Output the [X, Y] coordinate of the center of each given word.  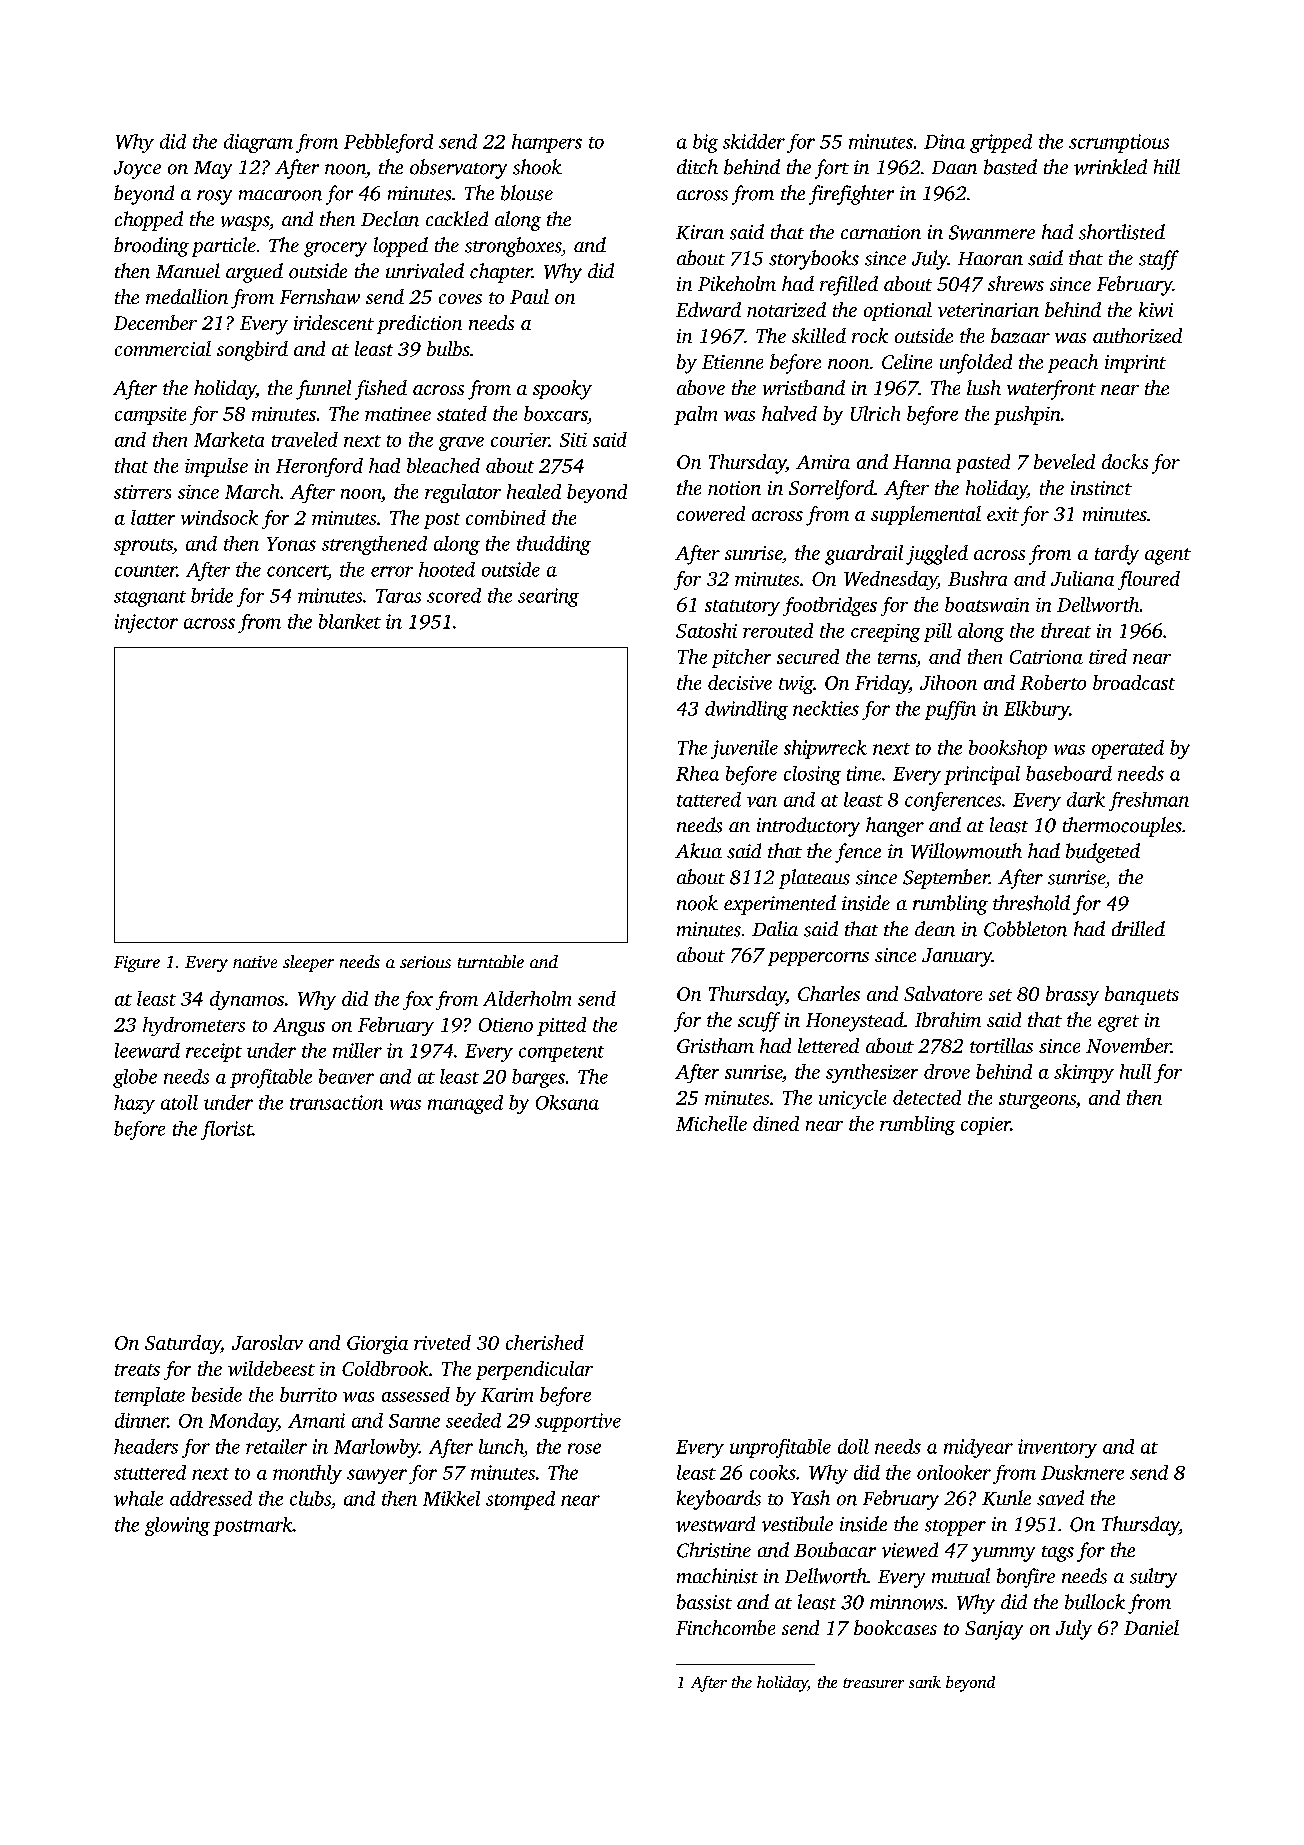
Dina [944, 141]
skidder [754, 141]
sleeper [308, 963]
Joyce [137, 170]
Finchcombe [725, 1627]
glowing [177, 1526]
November [1128, 1045]
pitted [561, 1026]
